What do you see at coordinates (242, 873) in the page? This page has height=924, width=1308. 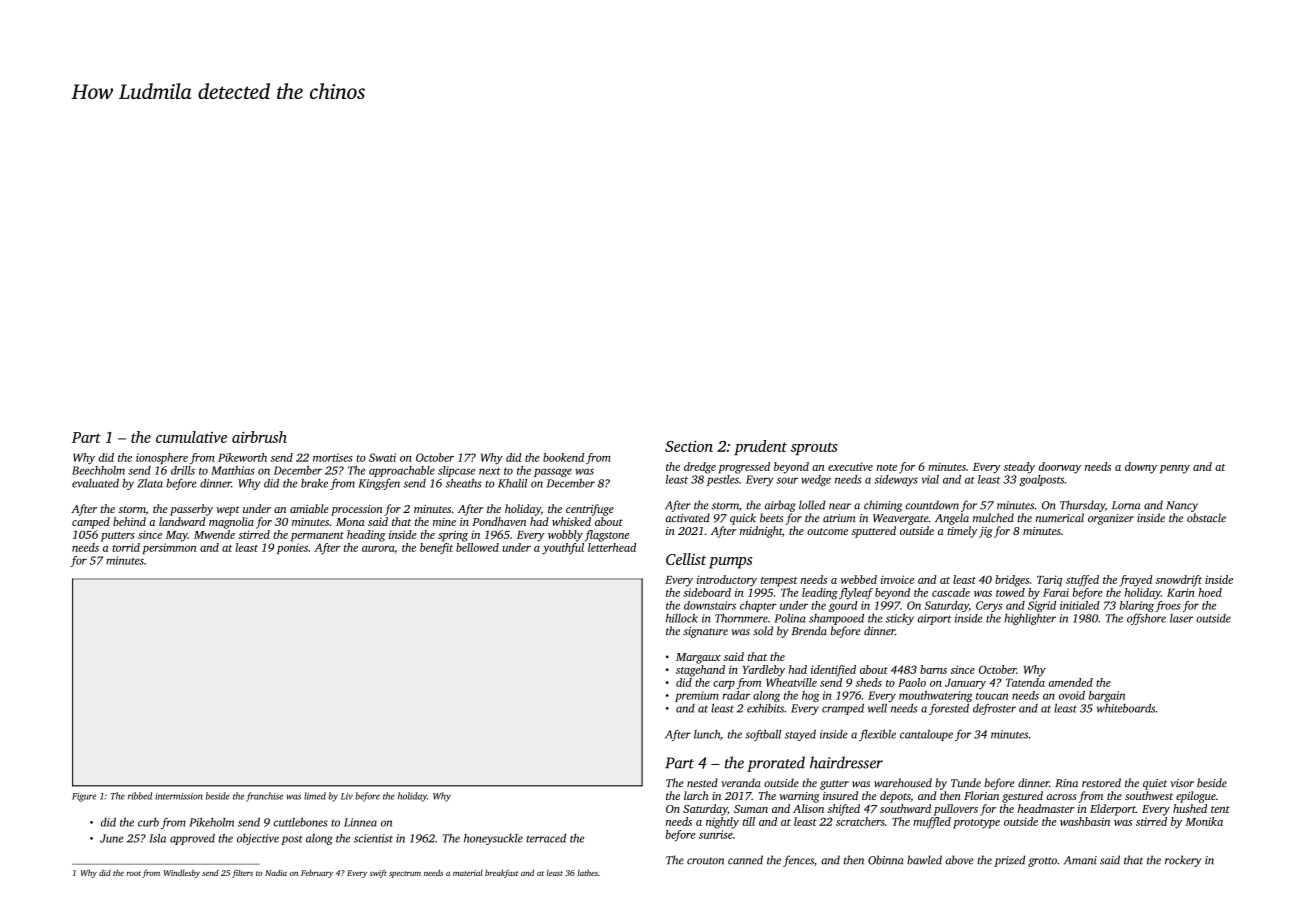 I see `filters` at bounding box center [242, 873].
